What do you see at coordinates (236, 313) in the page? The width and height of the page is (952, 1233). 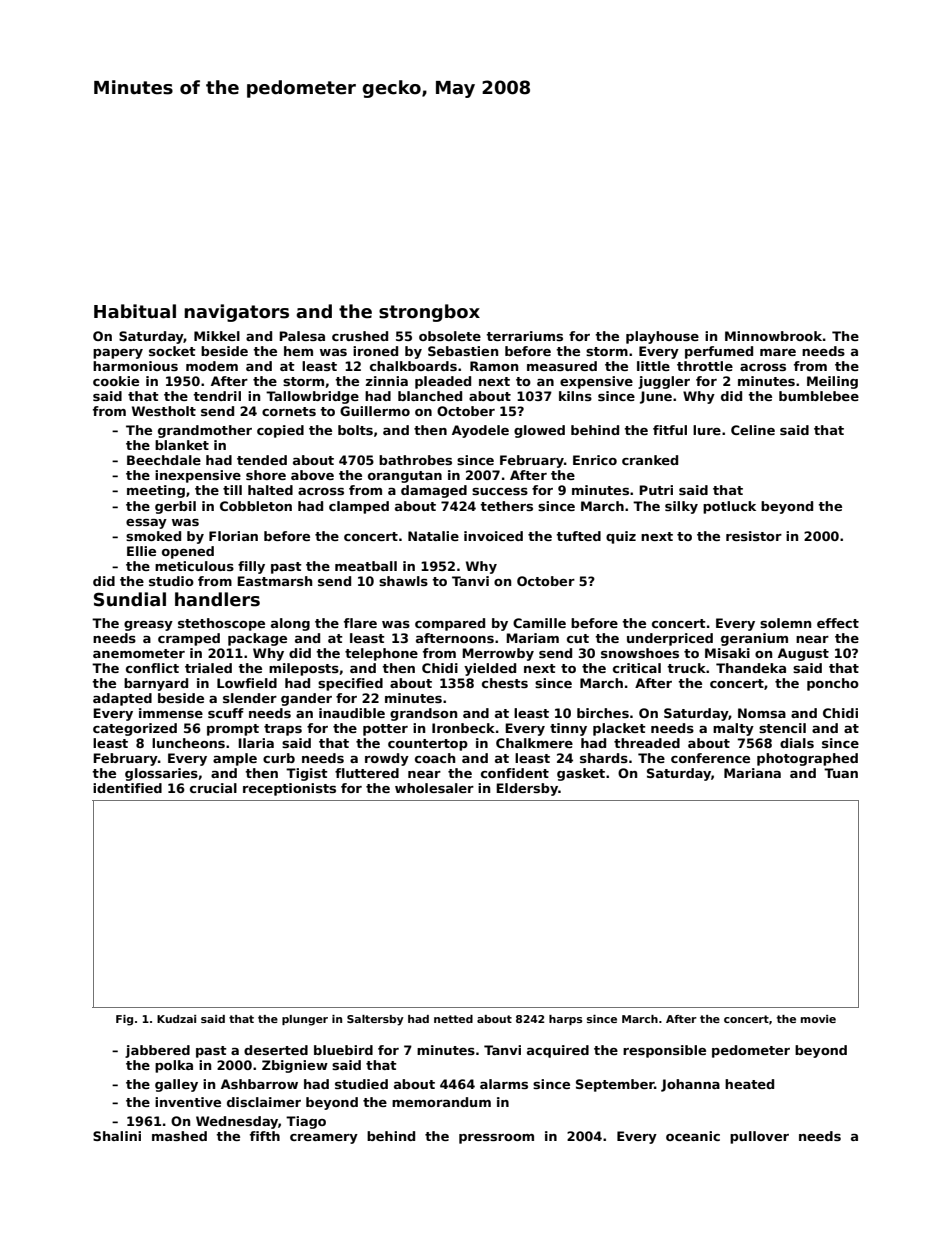 I see `navigators` at bounding box center [236, 313].
